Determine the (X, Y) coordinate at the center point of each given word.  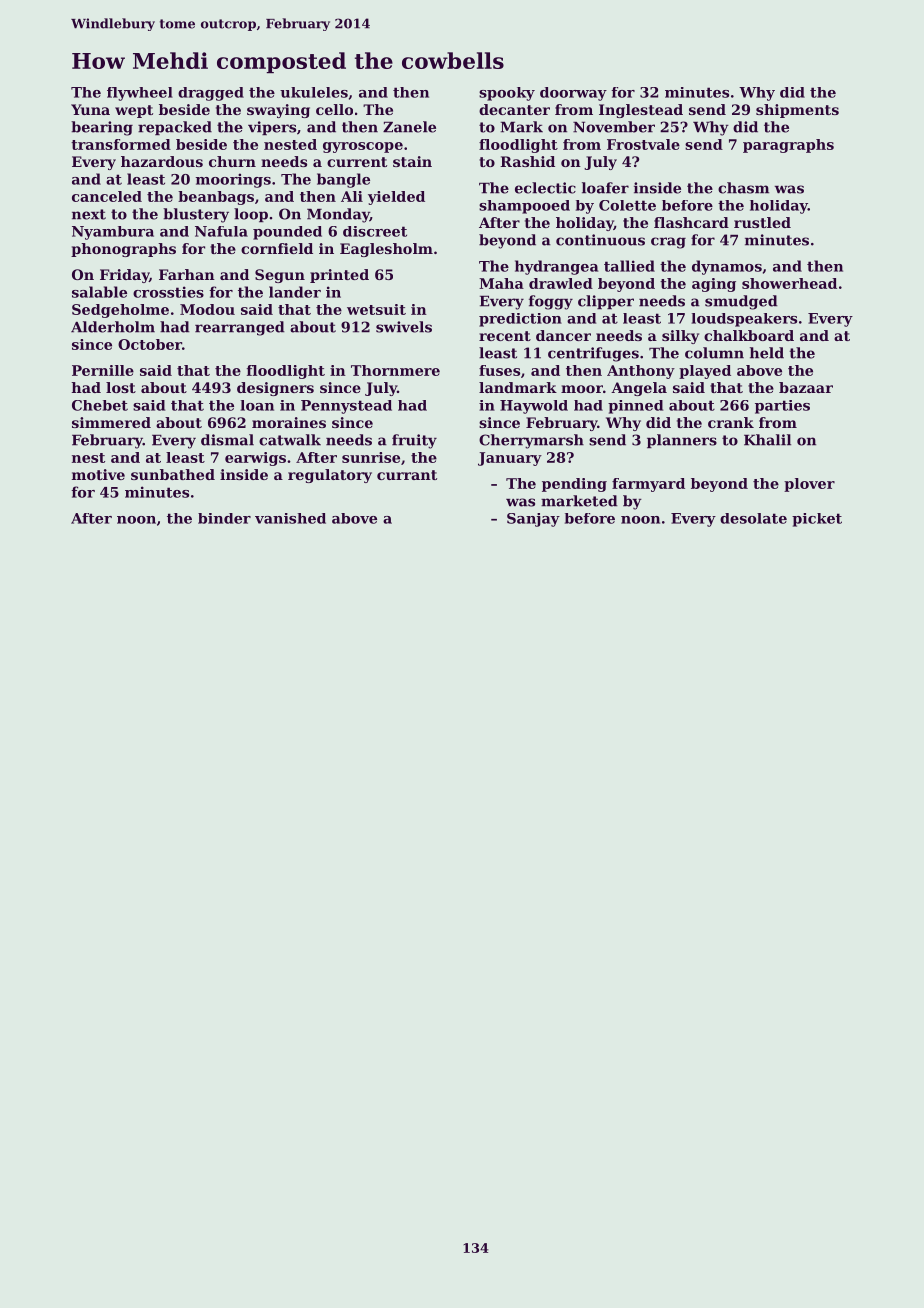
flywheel (140, 94)
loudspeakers (744, 320)
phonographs (123, 250)
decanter (514, 109)
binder (224, 518)
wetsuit (376, 309)
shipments (797, 111)
